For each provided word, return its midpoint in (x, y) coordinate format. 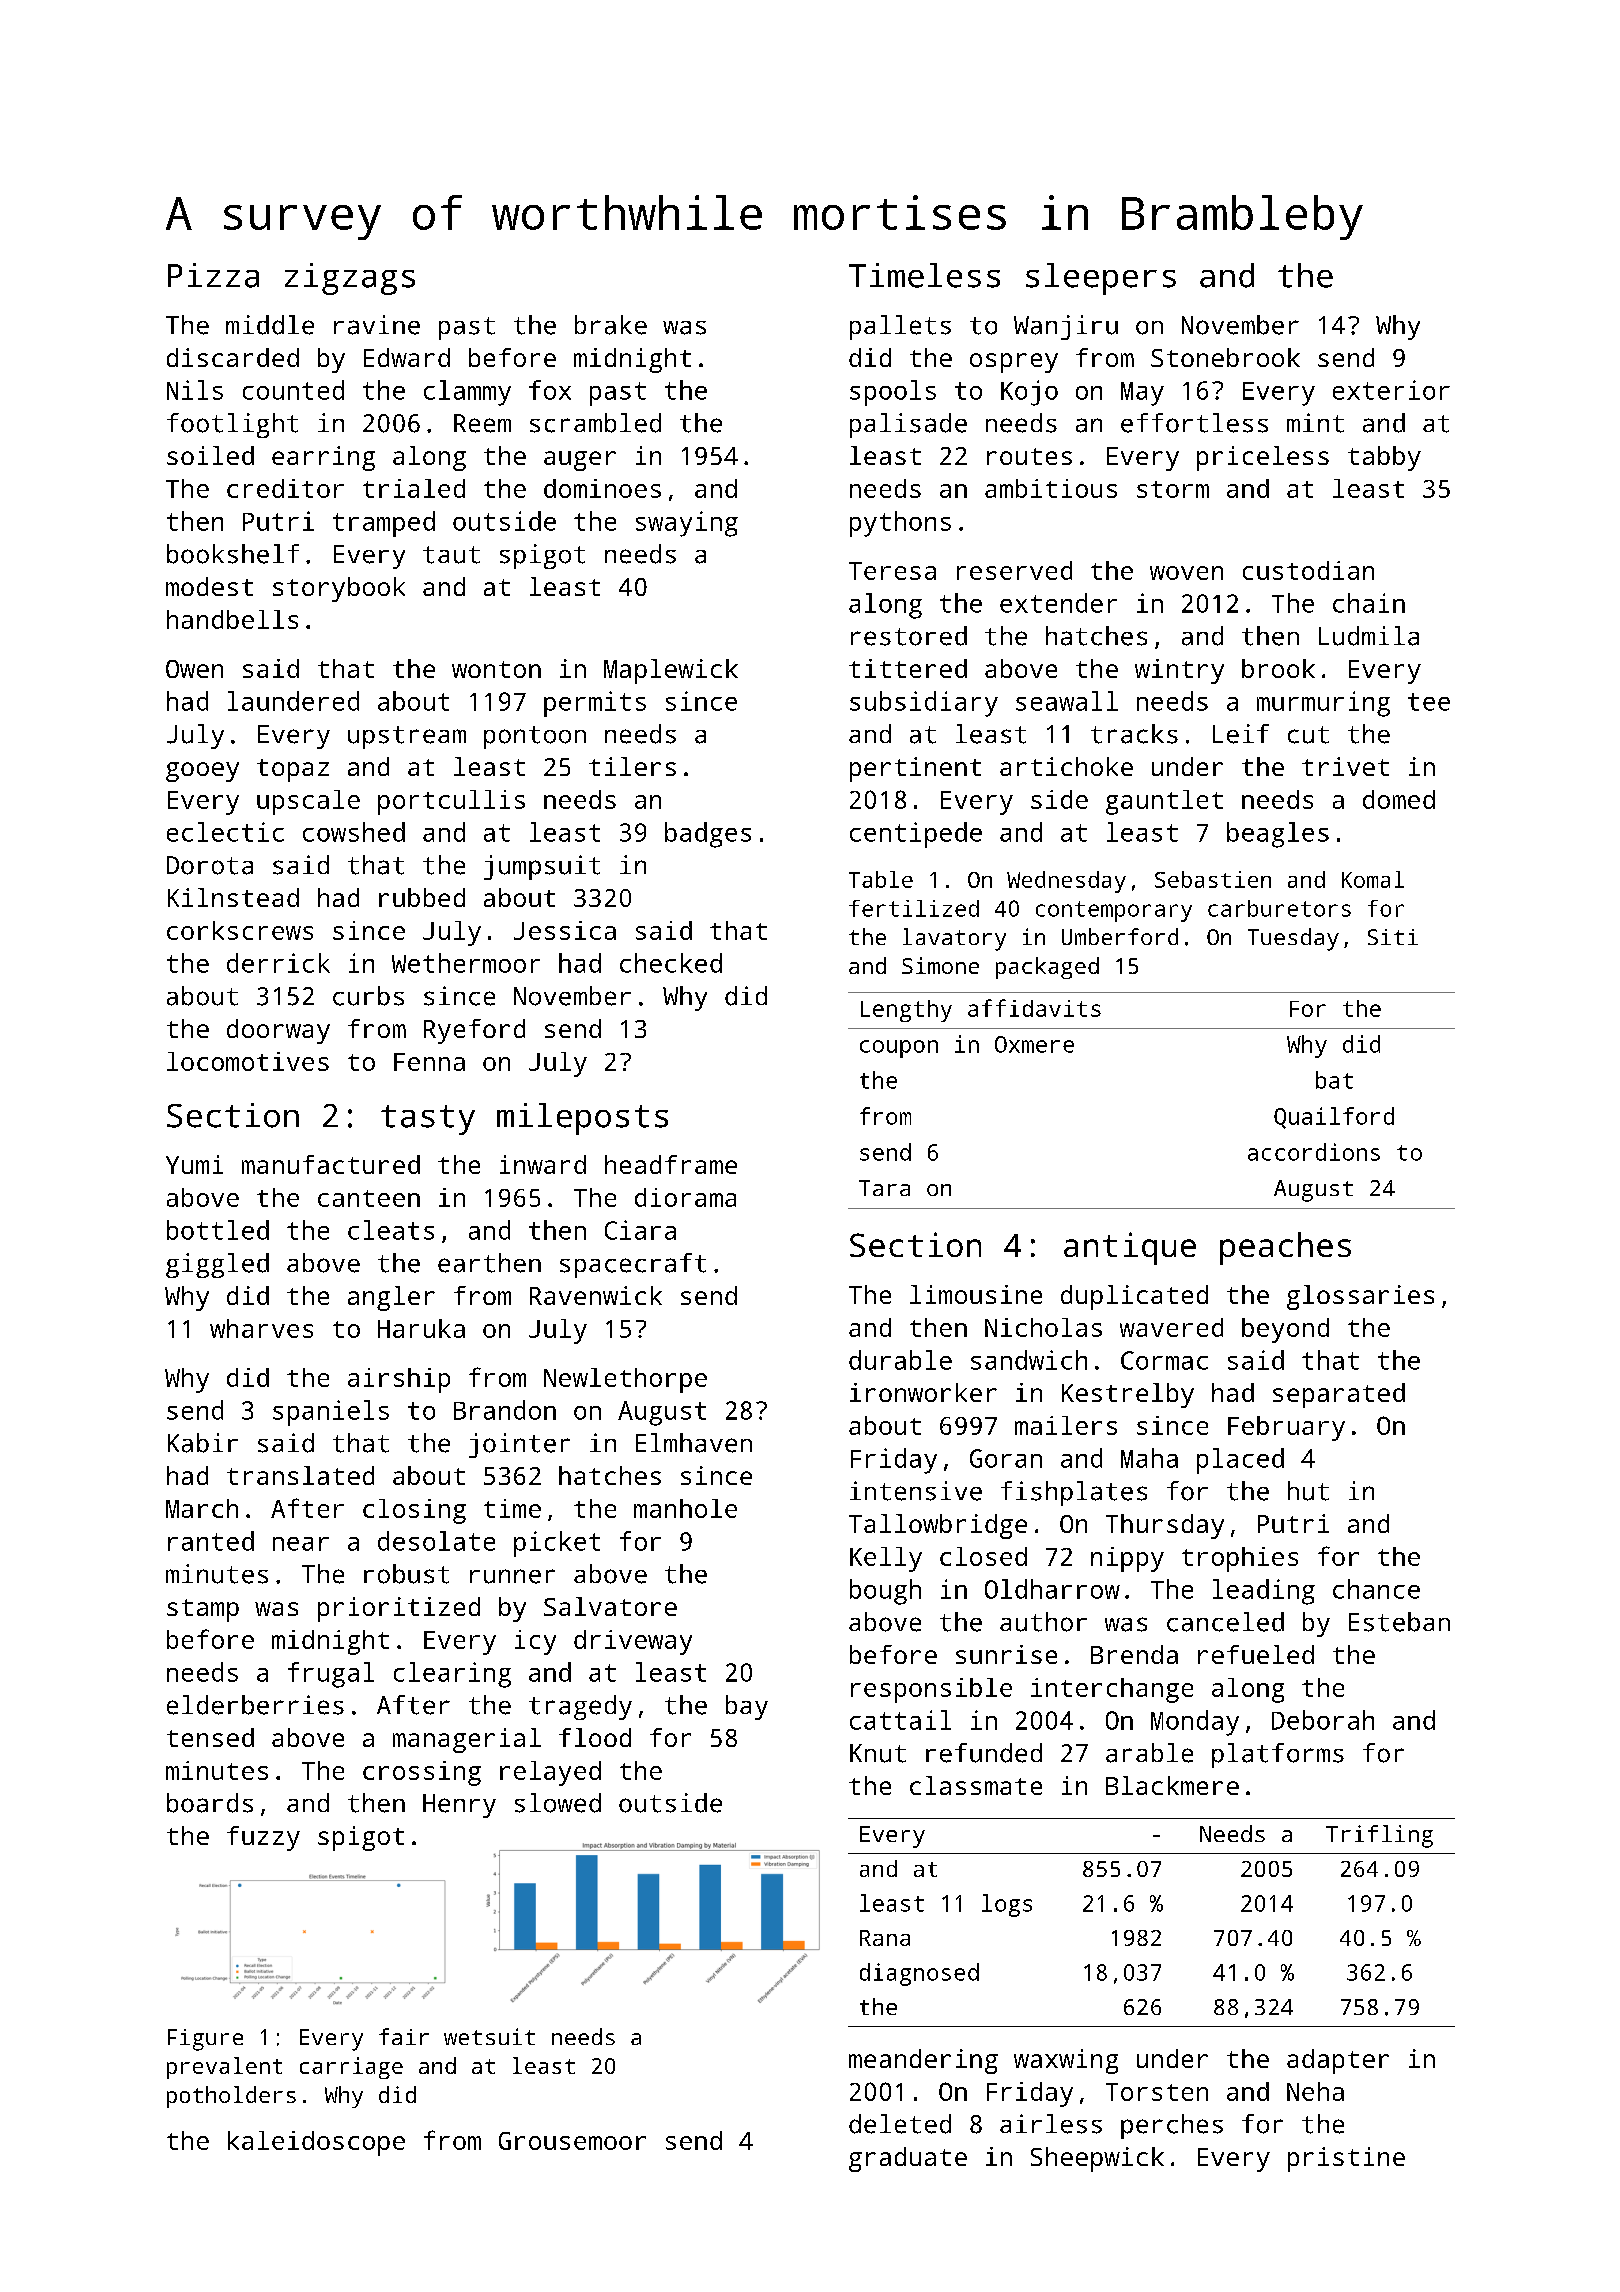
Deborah (1323, 1720)
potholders (231, 2097)
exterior (1391, 390)
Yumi (194, 1164)
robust (406, 1574)
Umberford (1120, 936)
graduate (908, 2159)
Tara (884, 1188)
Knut (878, 1753)
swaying (687, 524)
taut (451, 555)
